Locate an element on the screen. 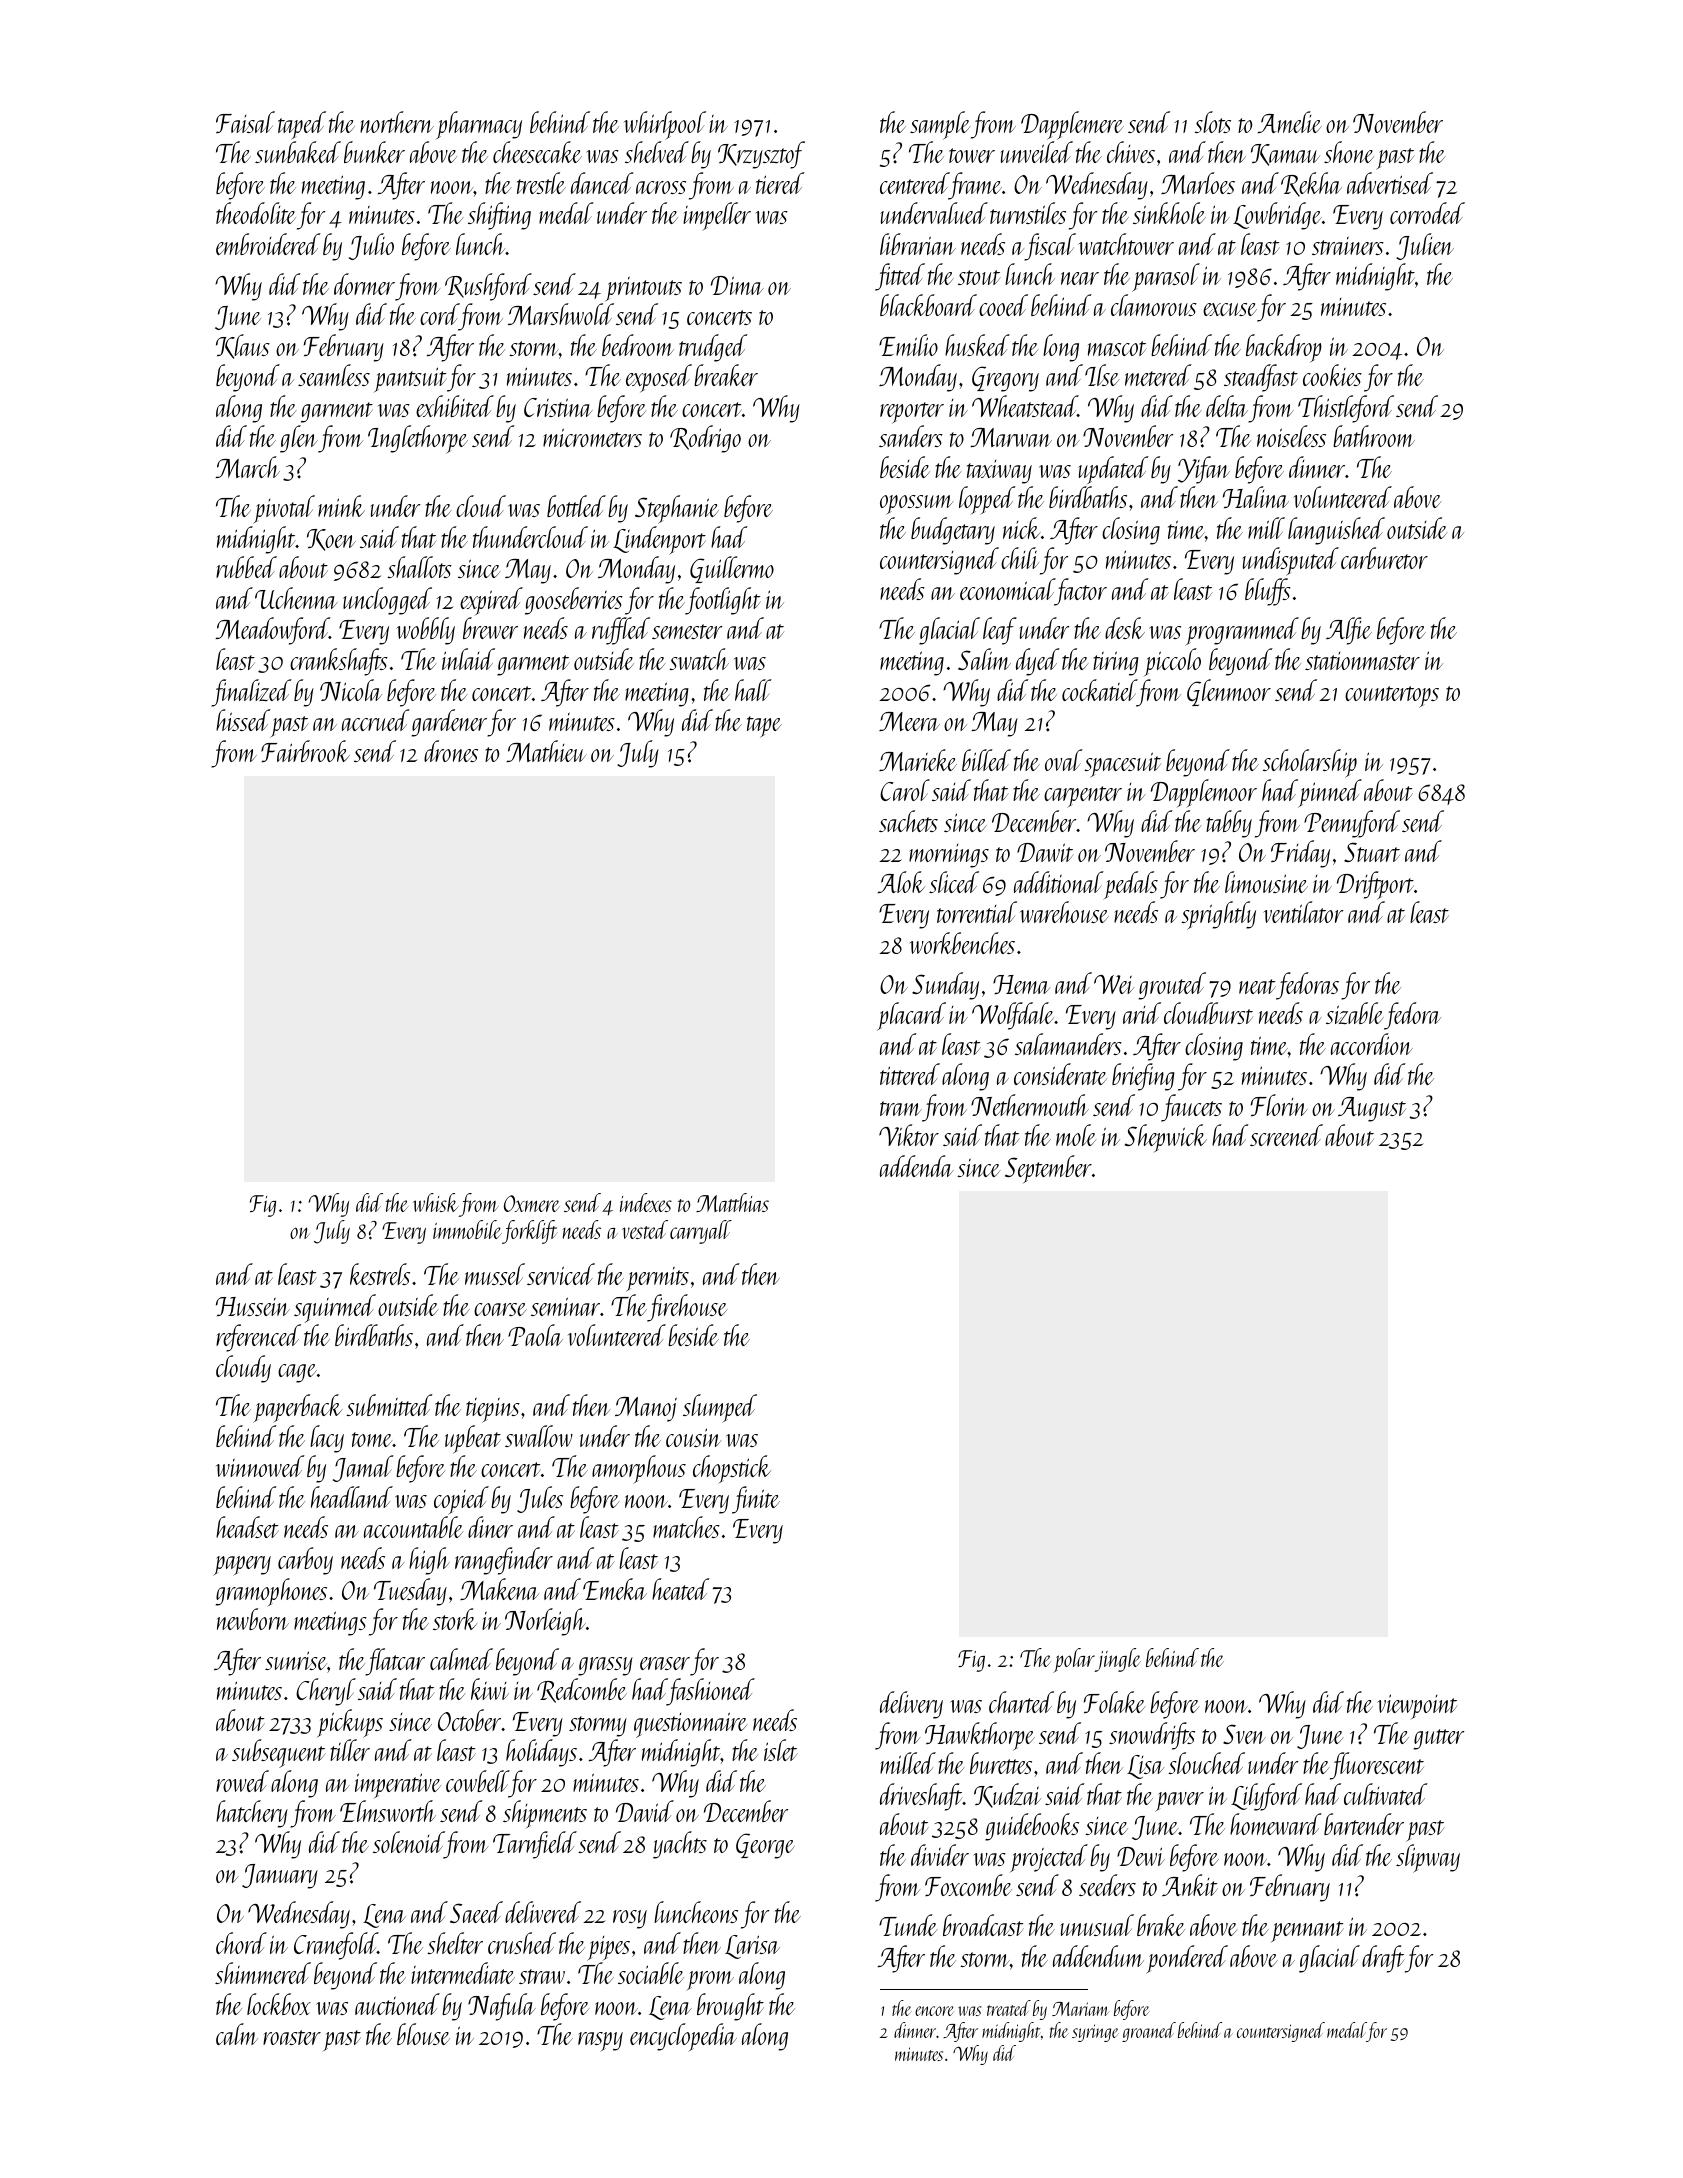  exhibited is located at coordinates (455, 406).
